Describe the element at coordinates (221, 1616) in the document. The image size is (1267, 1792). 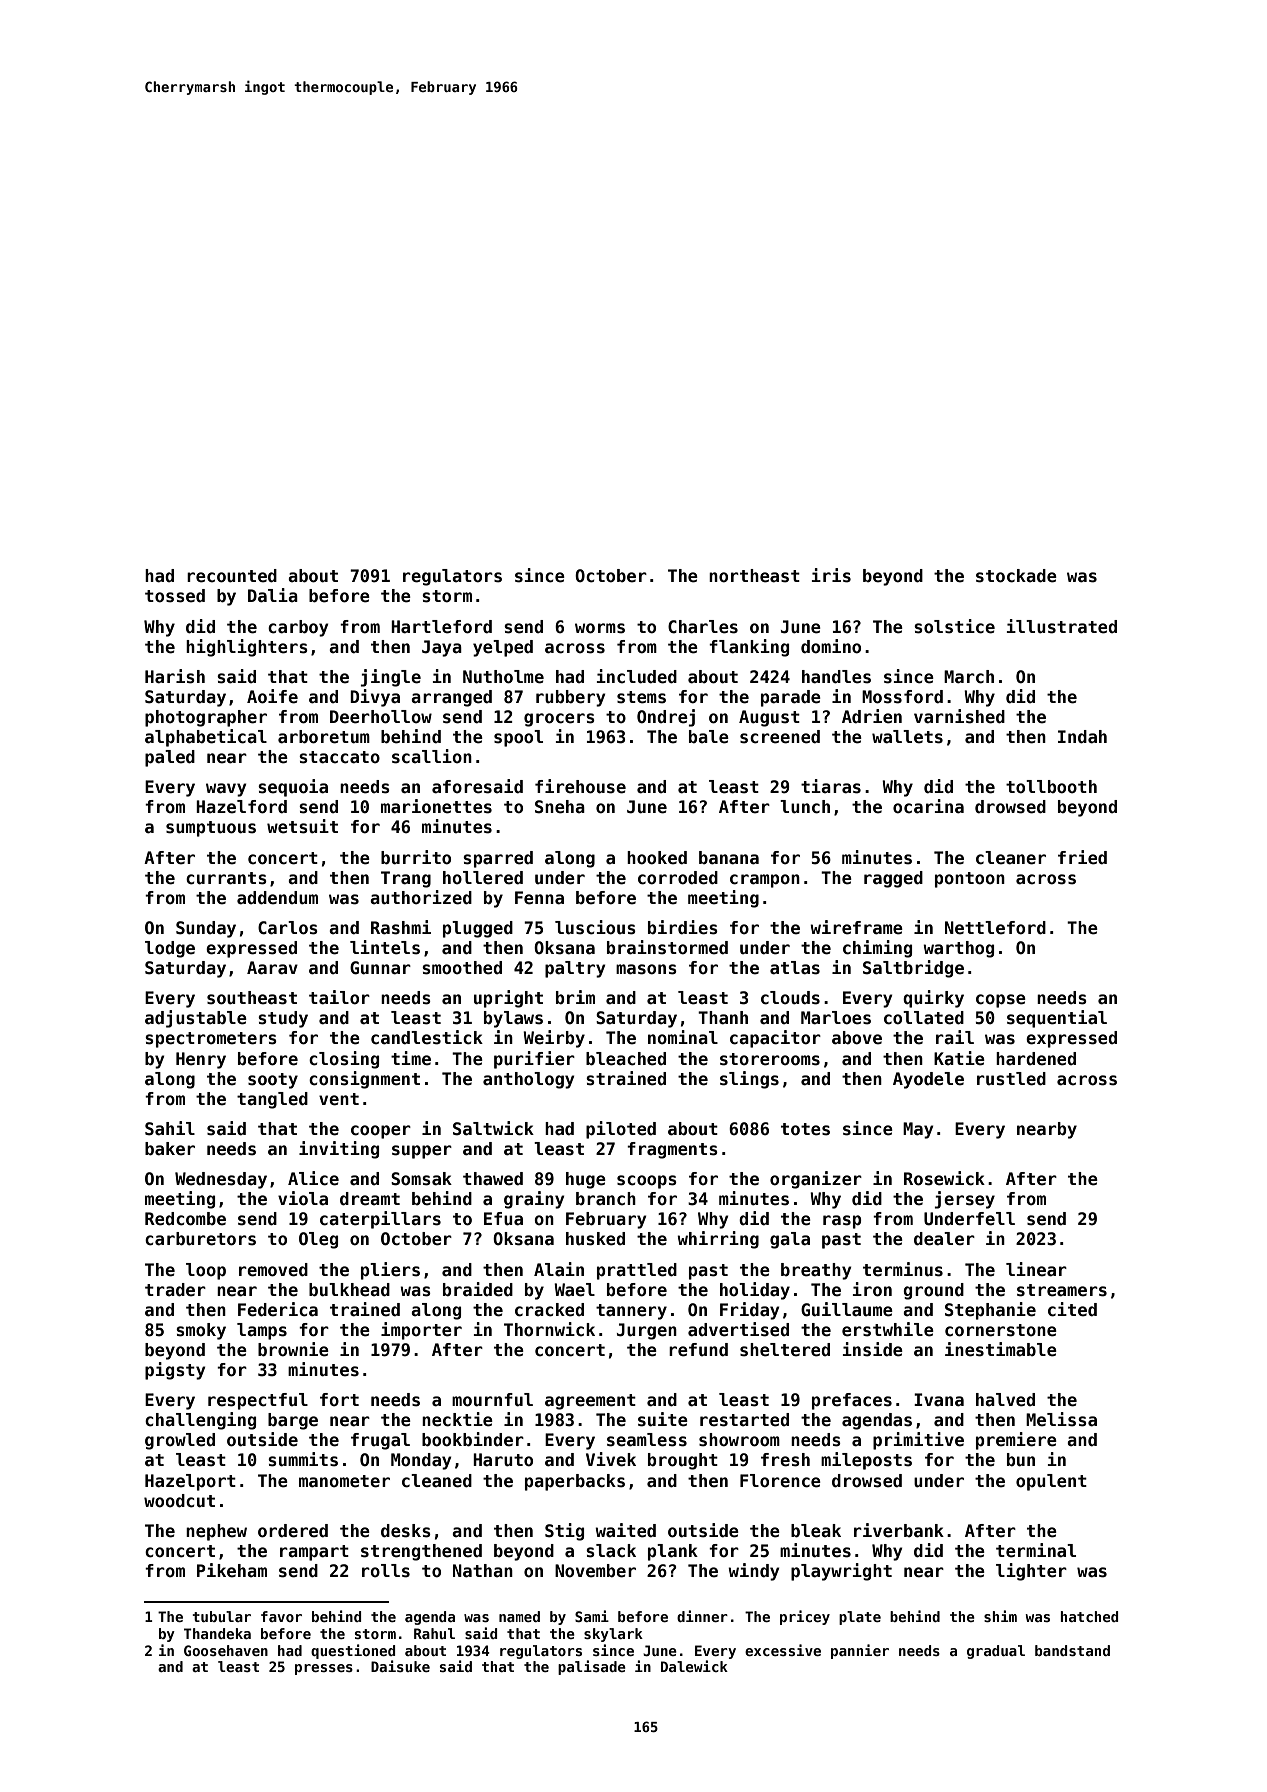
I see `tubular` at that location.
